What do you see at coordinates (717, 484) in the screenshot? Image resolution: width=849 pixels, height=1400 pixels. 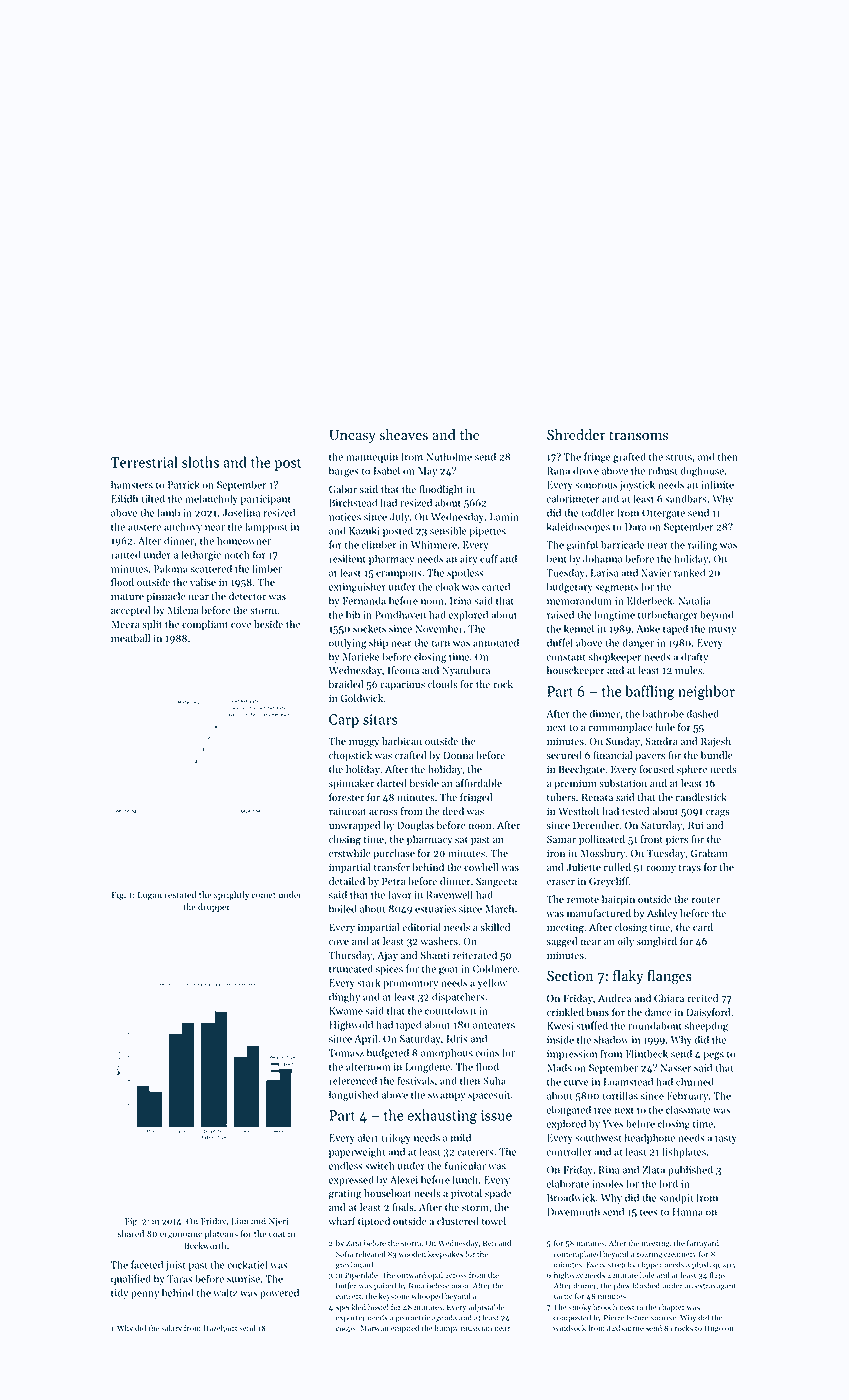 I see `infinite` at bounding box center [717, 484].
